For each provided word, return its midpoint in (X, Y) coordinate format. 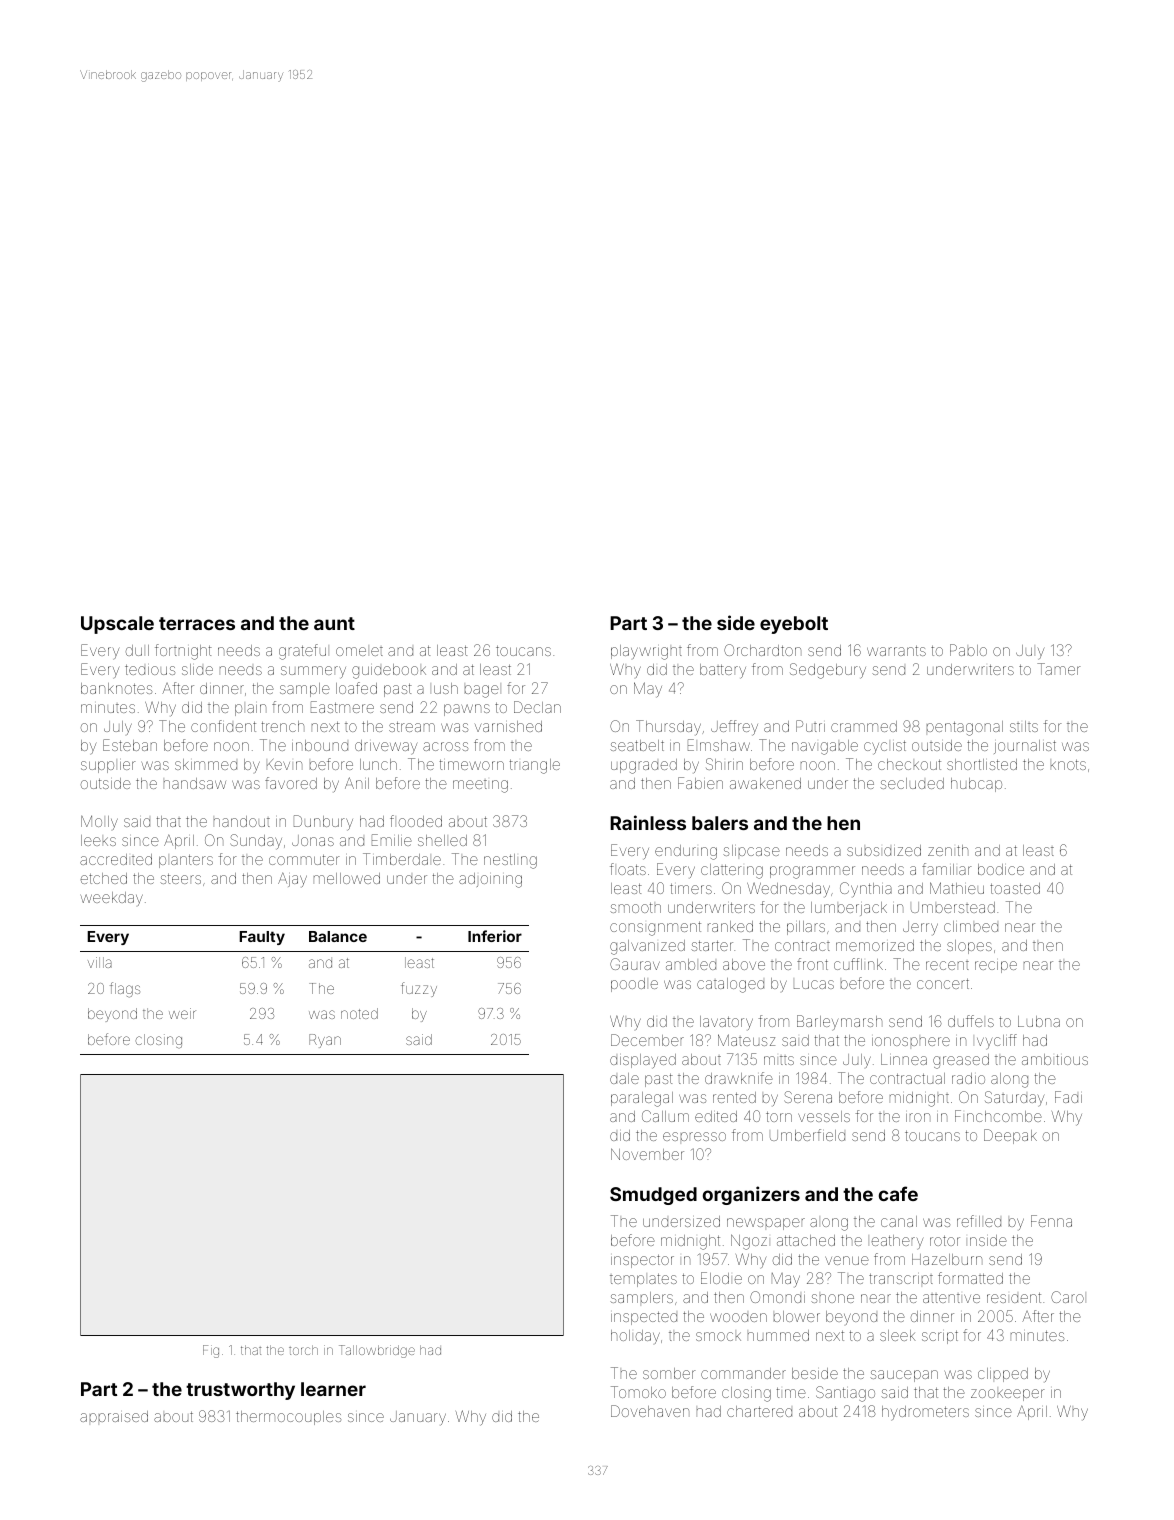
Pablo (968, 650)
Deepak (1010, 1136)
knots (1068, 764)
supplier (108, 767)
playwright (646, 652)
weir (182, 1013)
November (647, 1154)
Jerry (920, 928)
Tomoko (638, 1392)
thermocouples (288, 1418)
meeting (480, 786)
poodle (634, 985)
